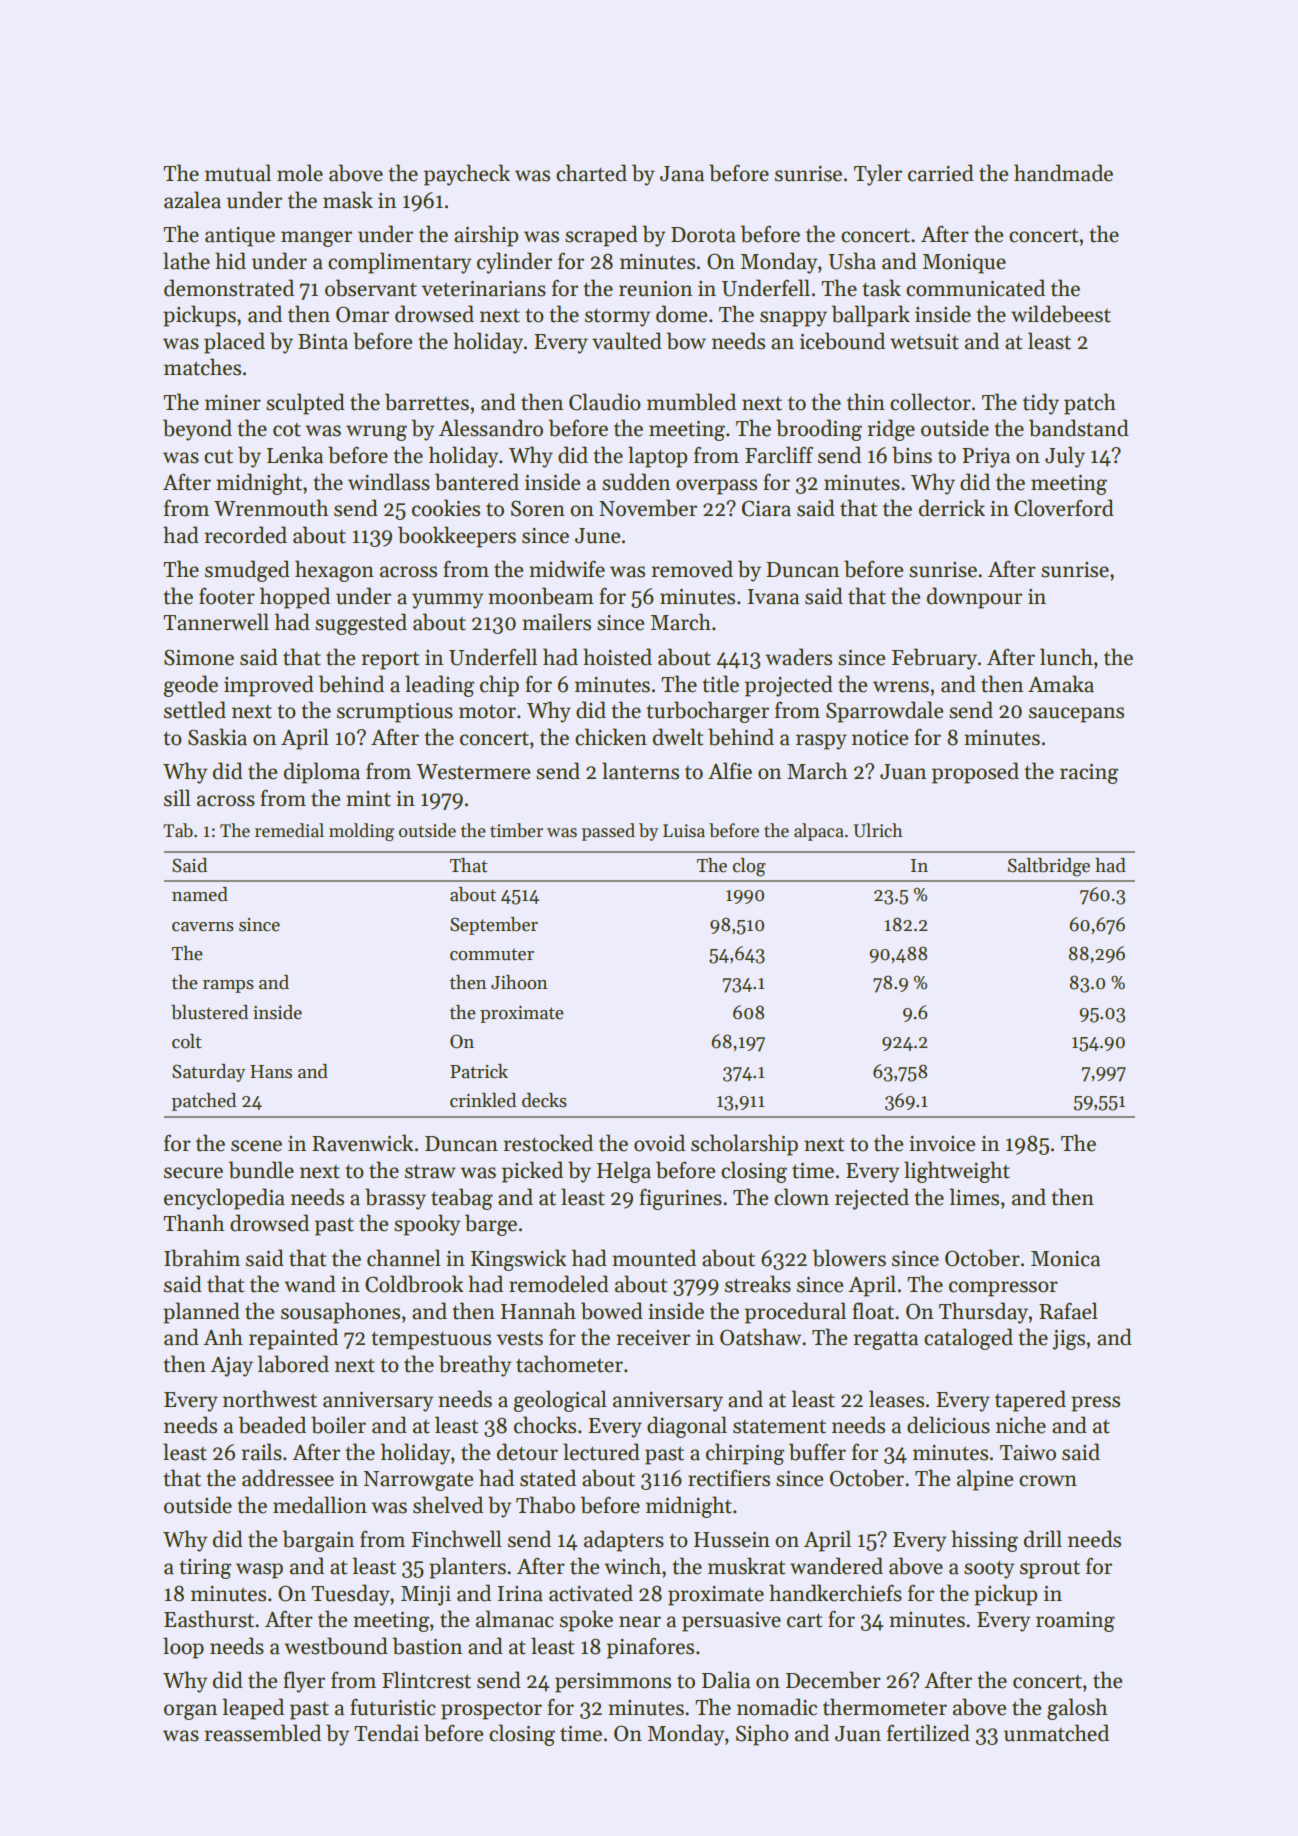 The image size is (1298, 1836). I want to click on suggested, so click(361, 624).
